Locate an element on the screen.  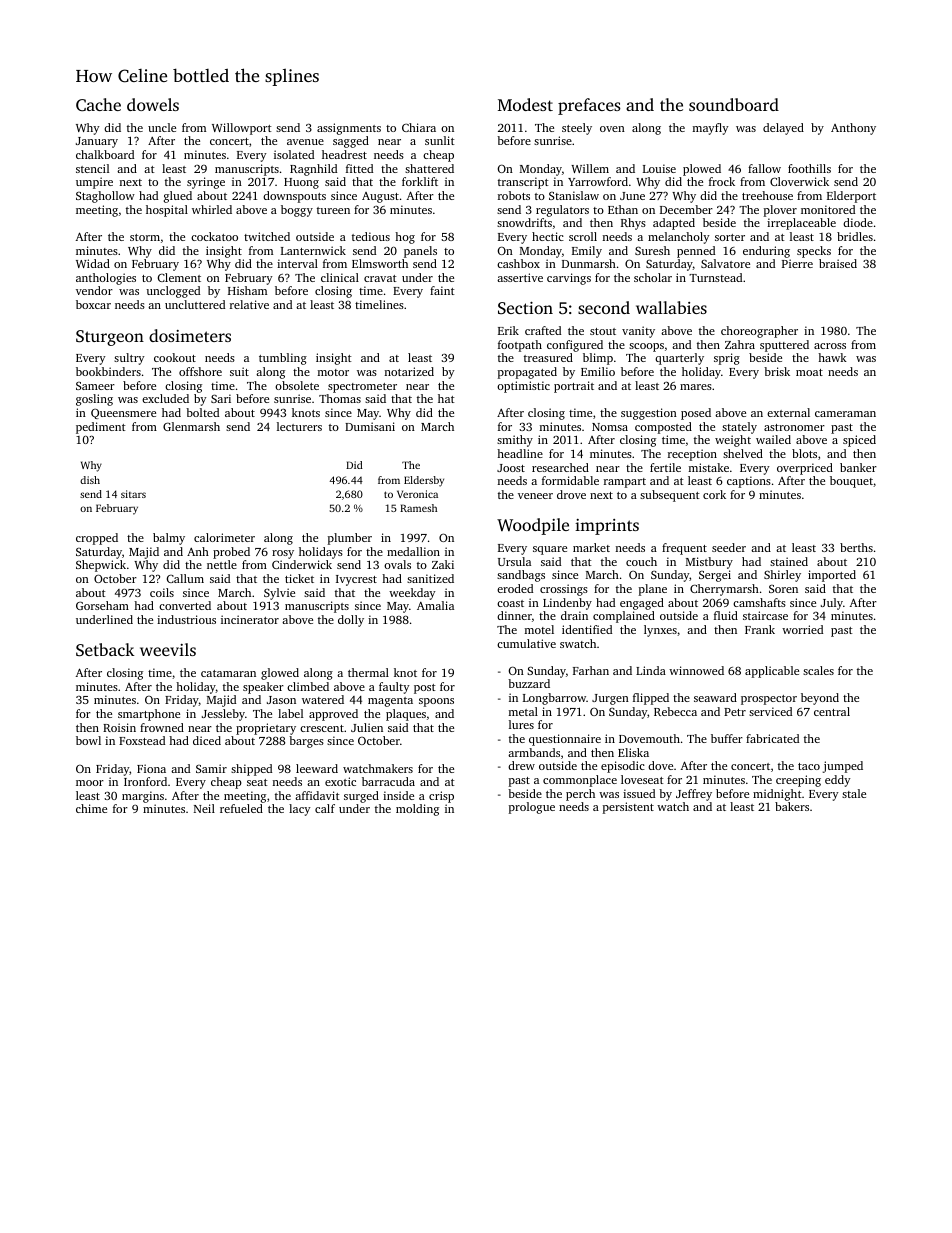
prologue is located at coordinates (532, 808).
